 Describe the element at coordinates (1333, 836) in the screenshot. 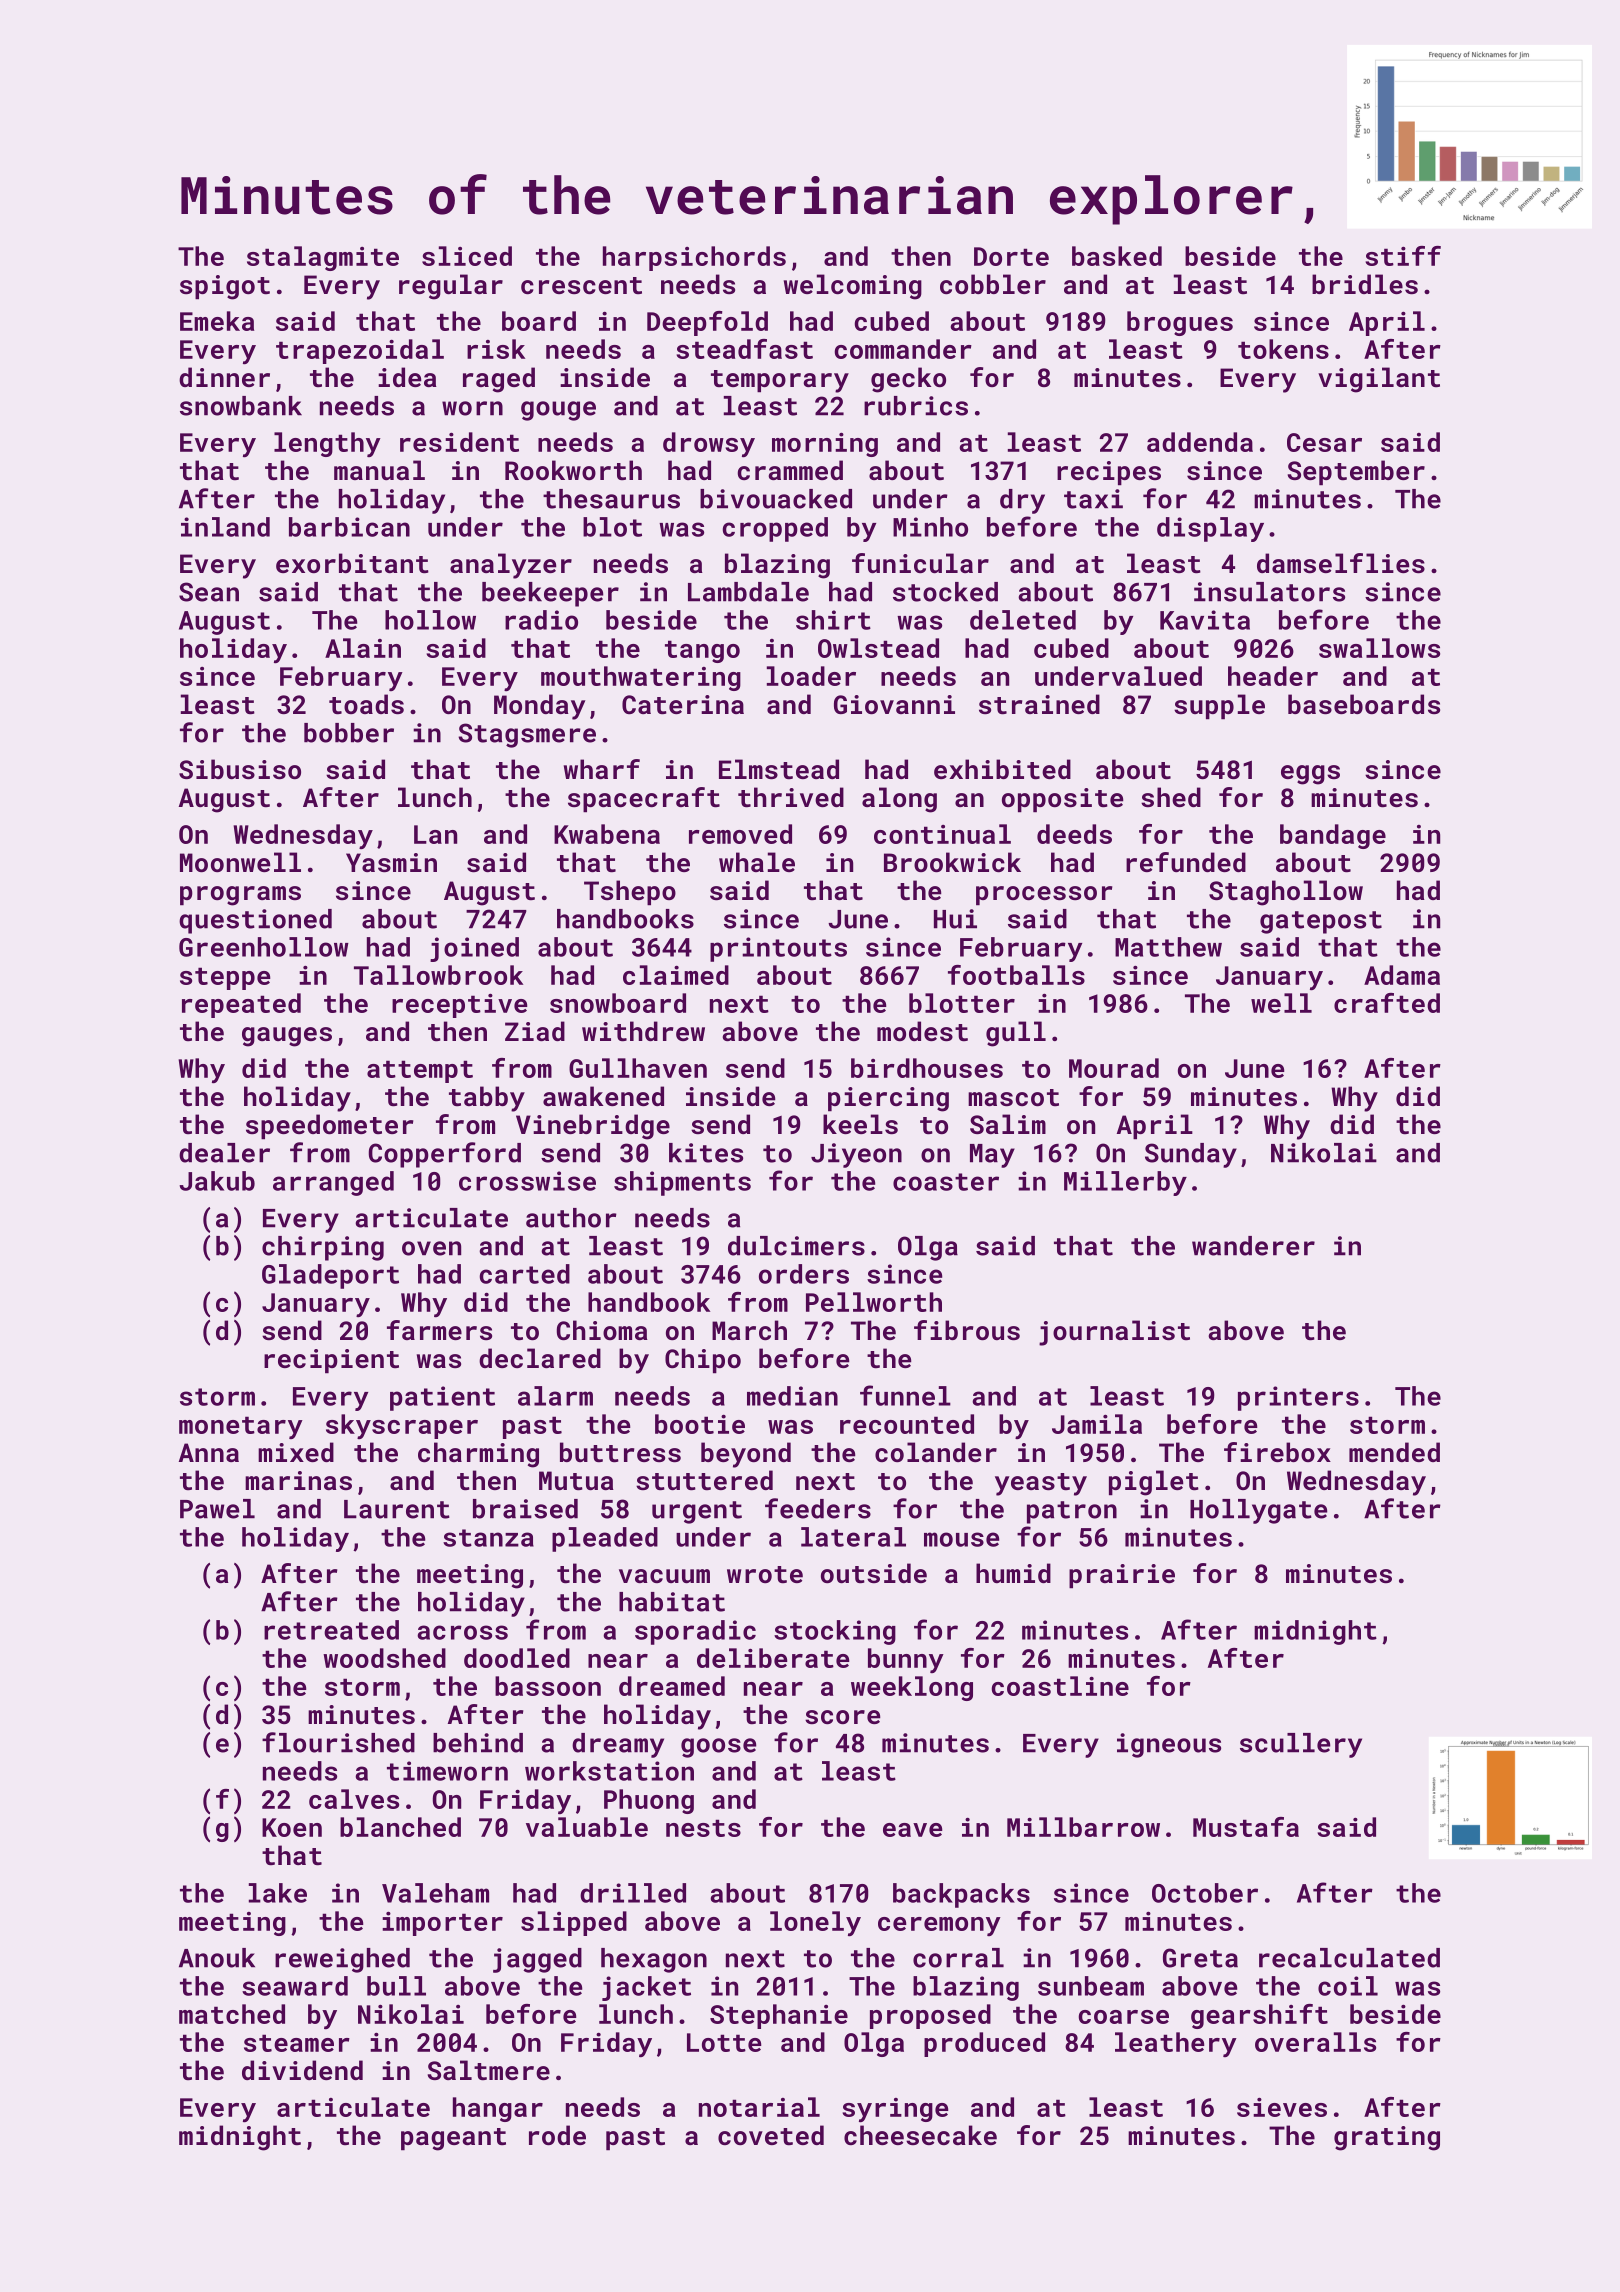

I see `bandage` at that location.
